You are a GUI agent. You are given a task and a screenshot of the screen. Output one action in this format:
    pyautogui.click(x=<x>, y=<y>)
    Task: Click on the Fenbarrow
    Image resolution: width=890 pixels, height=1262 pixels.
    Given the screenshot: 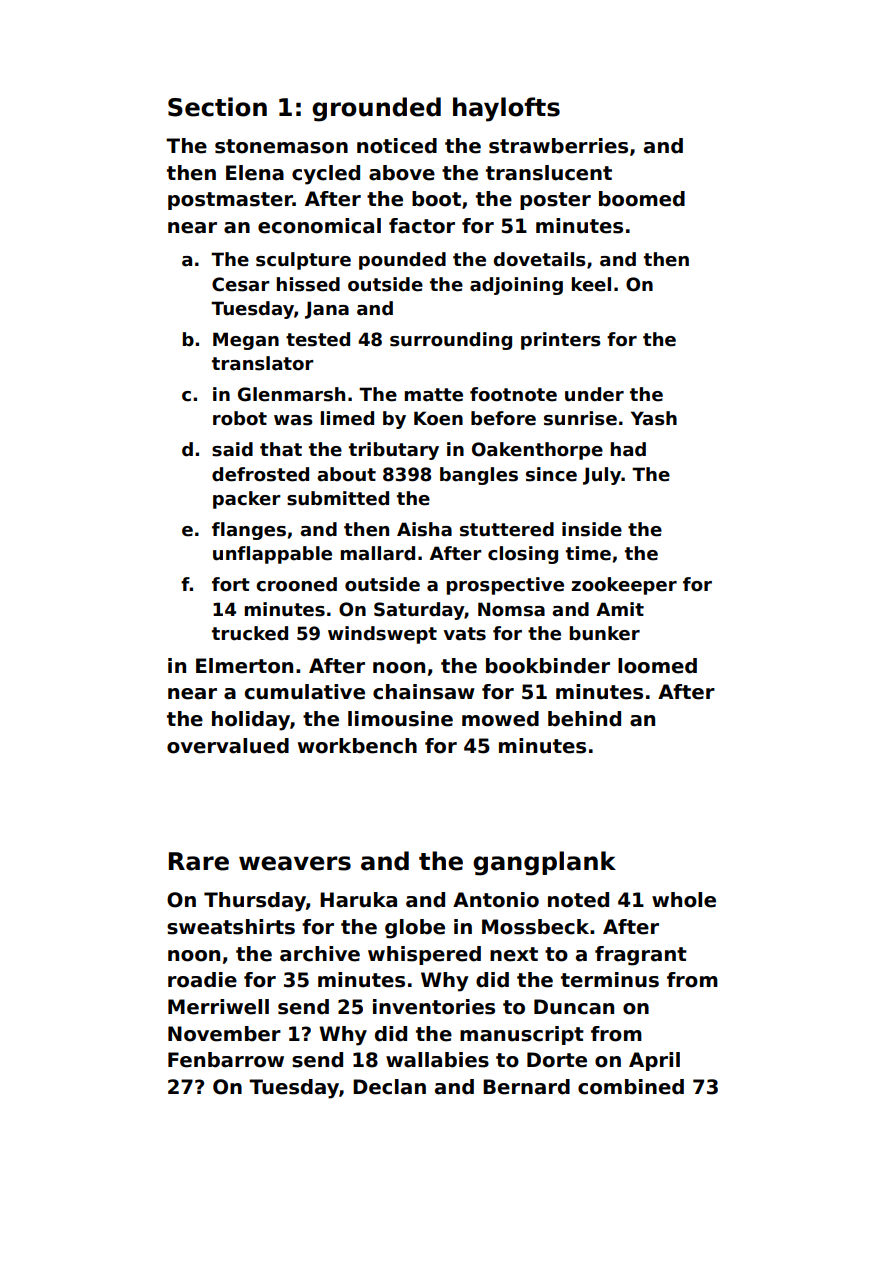 What is the action you would take?
    pyautogui.click(x=226, y=1060)
